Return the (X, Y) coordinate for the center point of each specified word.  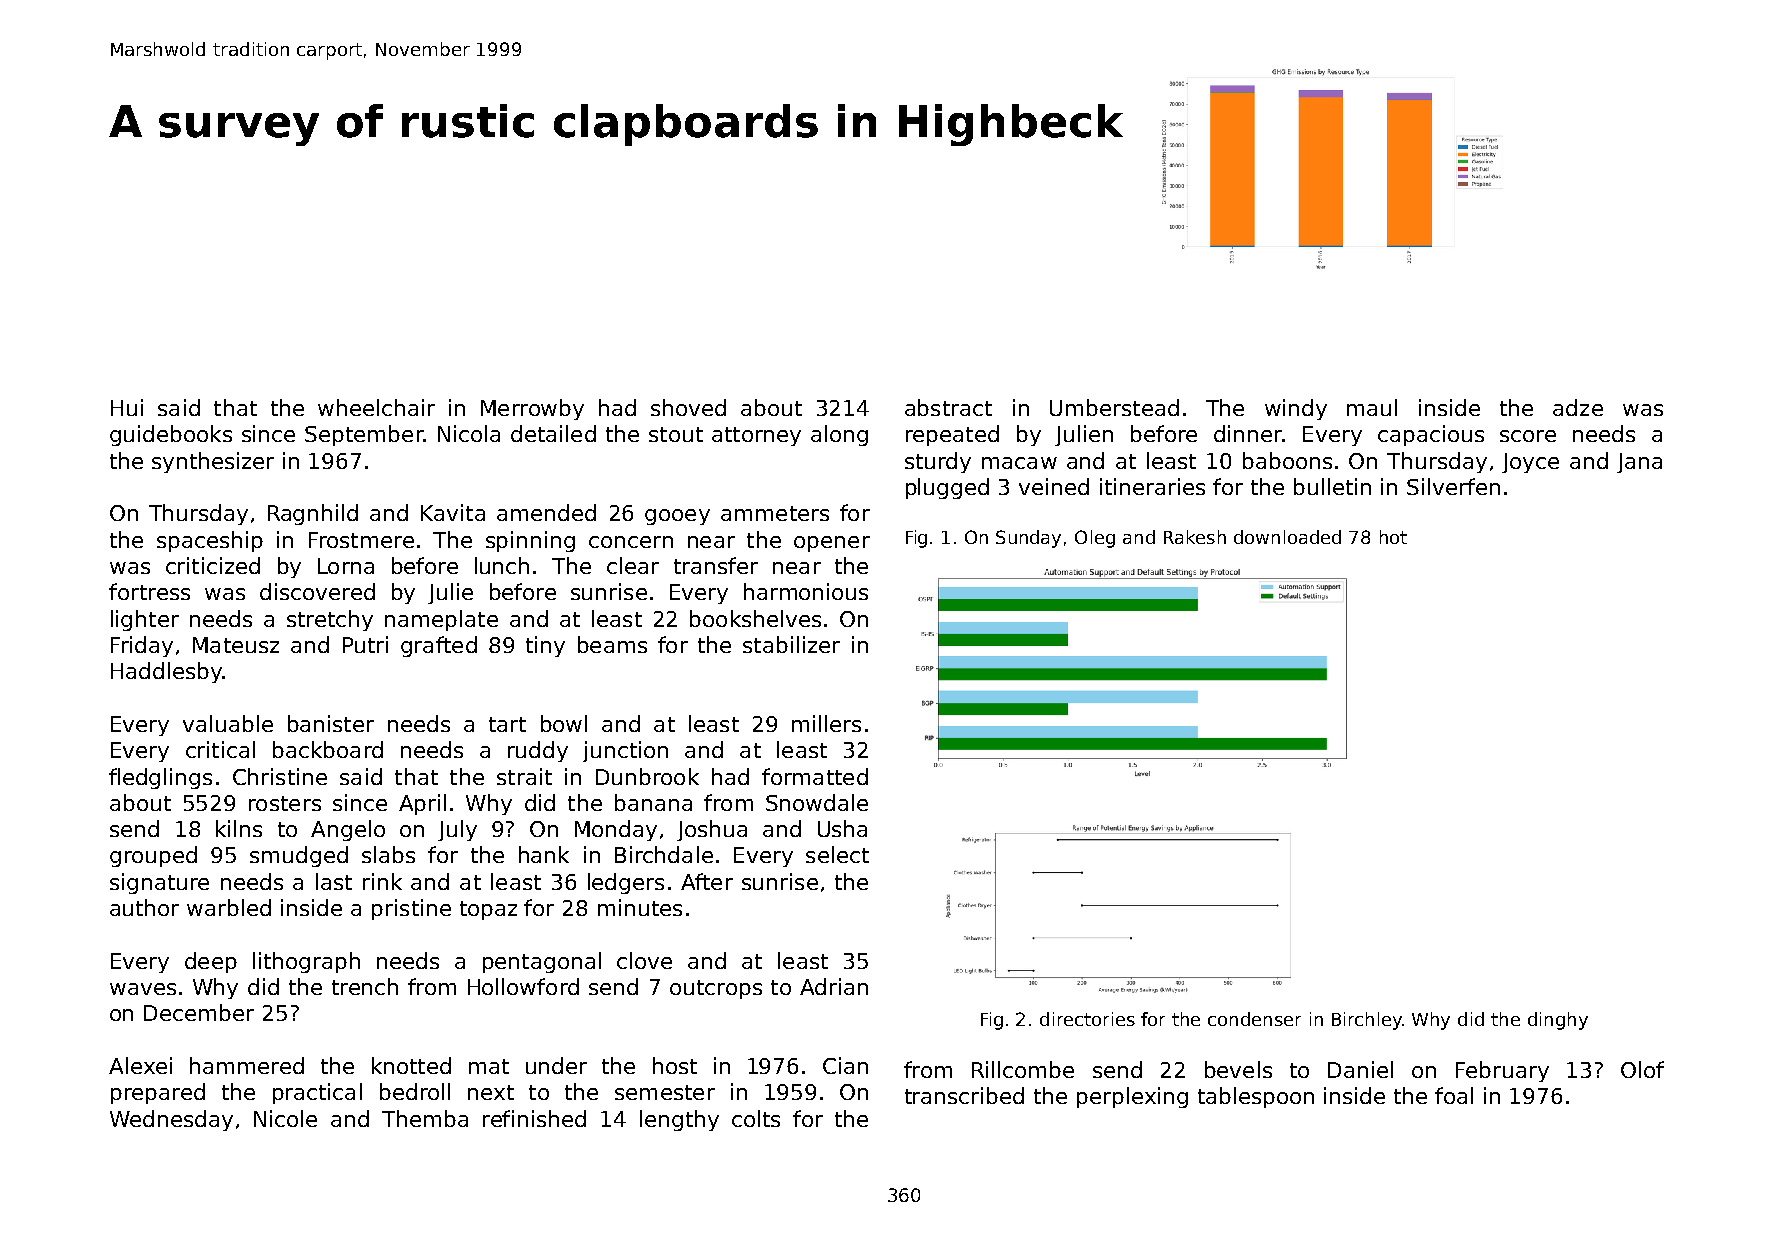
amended (546, 512)
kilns (239, 828)
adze (1578, 407)
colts (756, 1118)
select (837, 854)
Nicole (285, 1118)
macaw (1019, 463)
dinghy (1558, 1021)
